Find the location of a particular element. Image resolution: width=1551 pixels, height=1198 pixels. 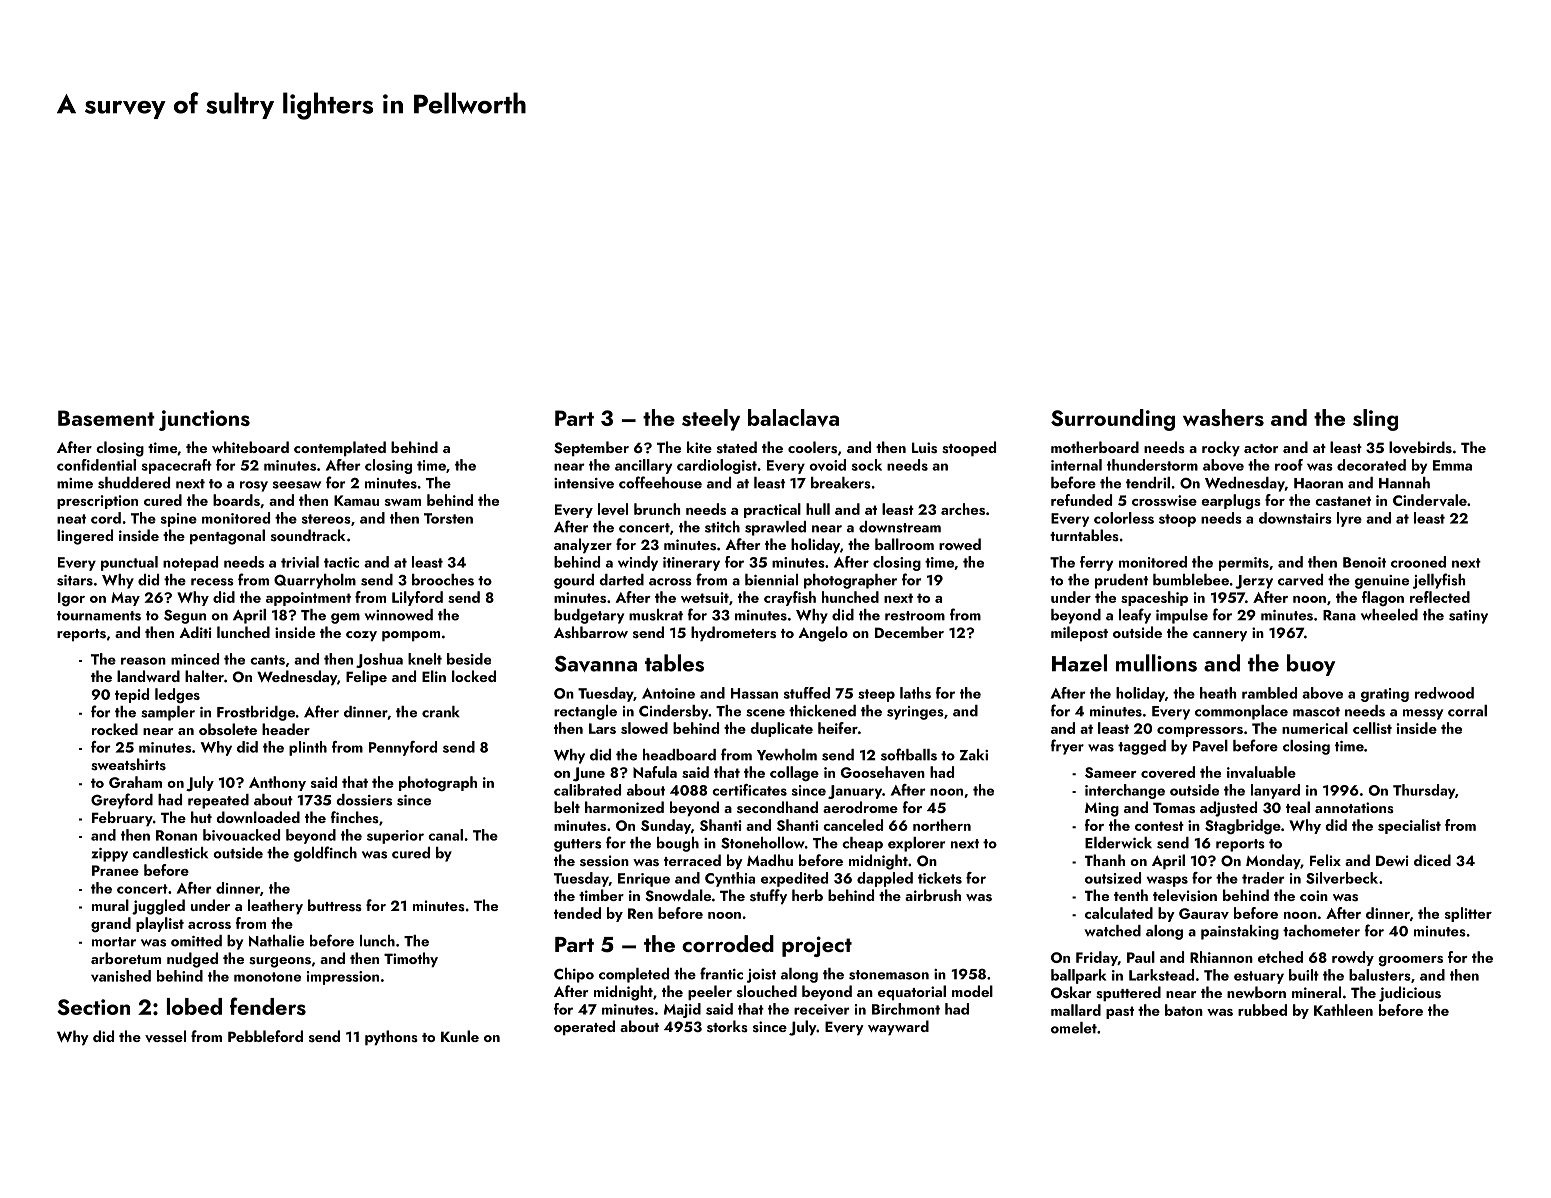

rocked is located at coordinates (115, 729).
